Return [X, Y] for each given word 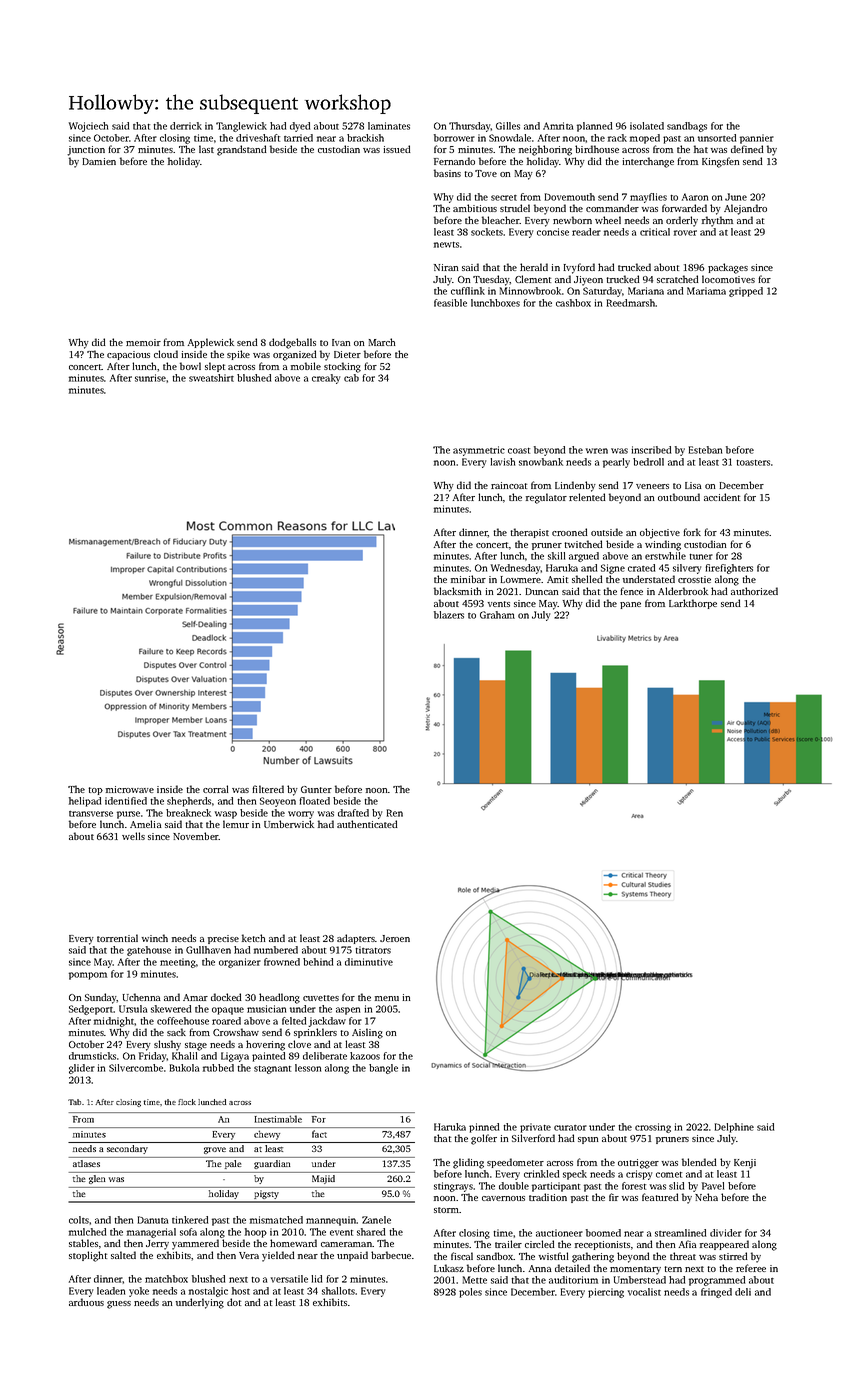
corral [216, 789]
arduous [86, 1302]
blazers [449, 615]
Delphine [734, 1128]
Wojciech [88, 127]
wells [133, 836]
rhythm [717, 221]
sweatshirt [211, 378]
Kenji [745, 1164]
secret [504, 198]
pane [630, 605]
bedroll [648, 462]
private [535, 1128]
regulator [546, 498]
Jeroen [395, 938]
